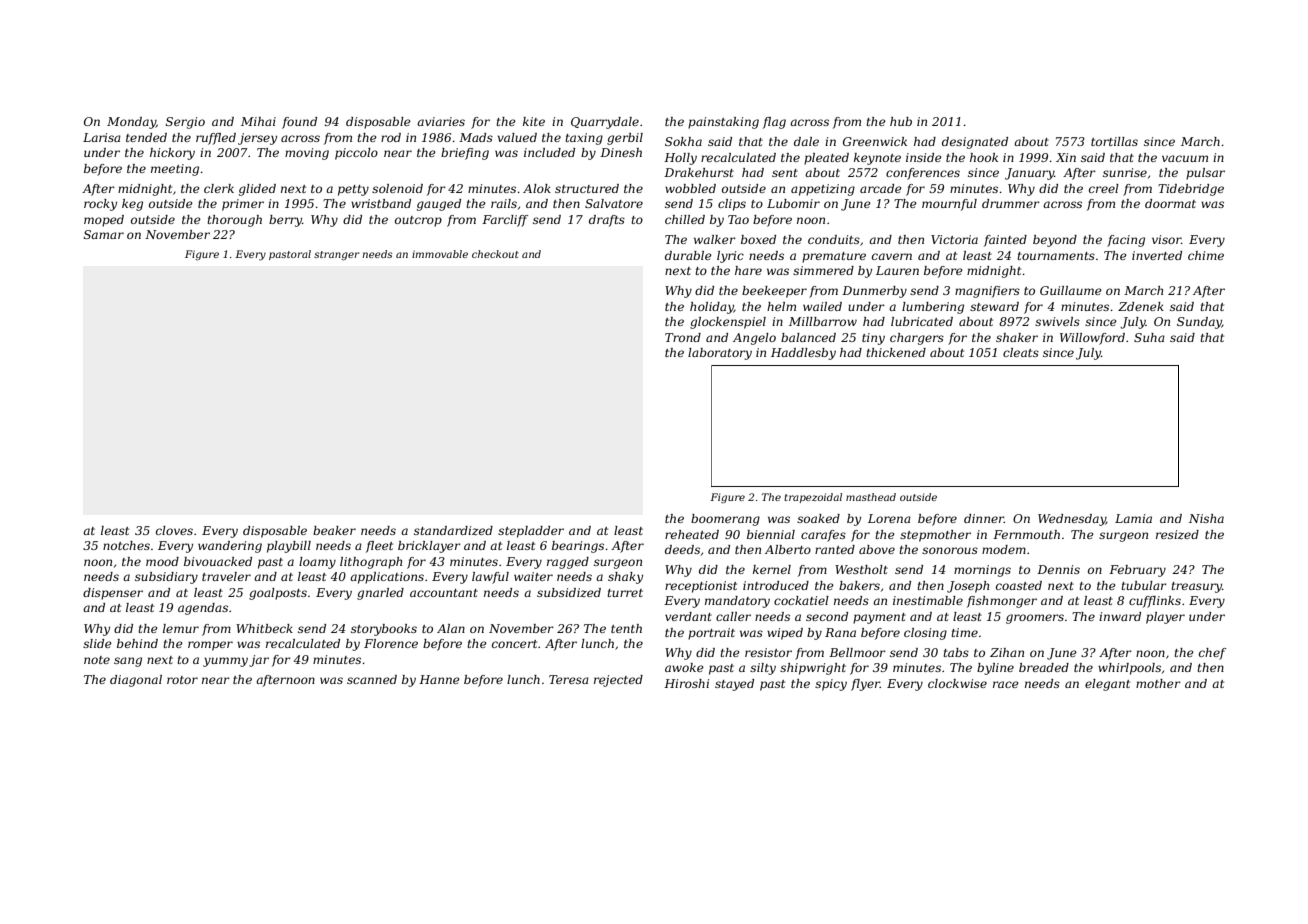  What do you see at coordinates (175, 170) in the screenshot?
I see `meeting` at bounding box center [175, 170].
